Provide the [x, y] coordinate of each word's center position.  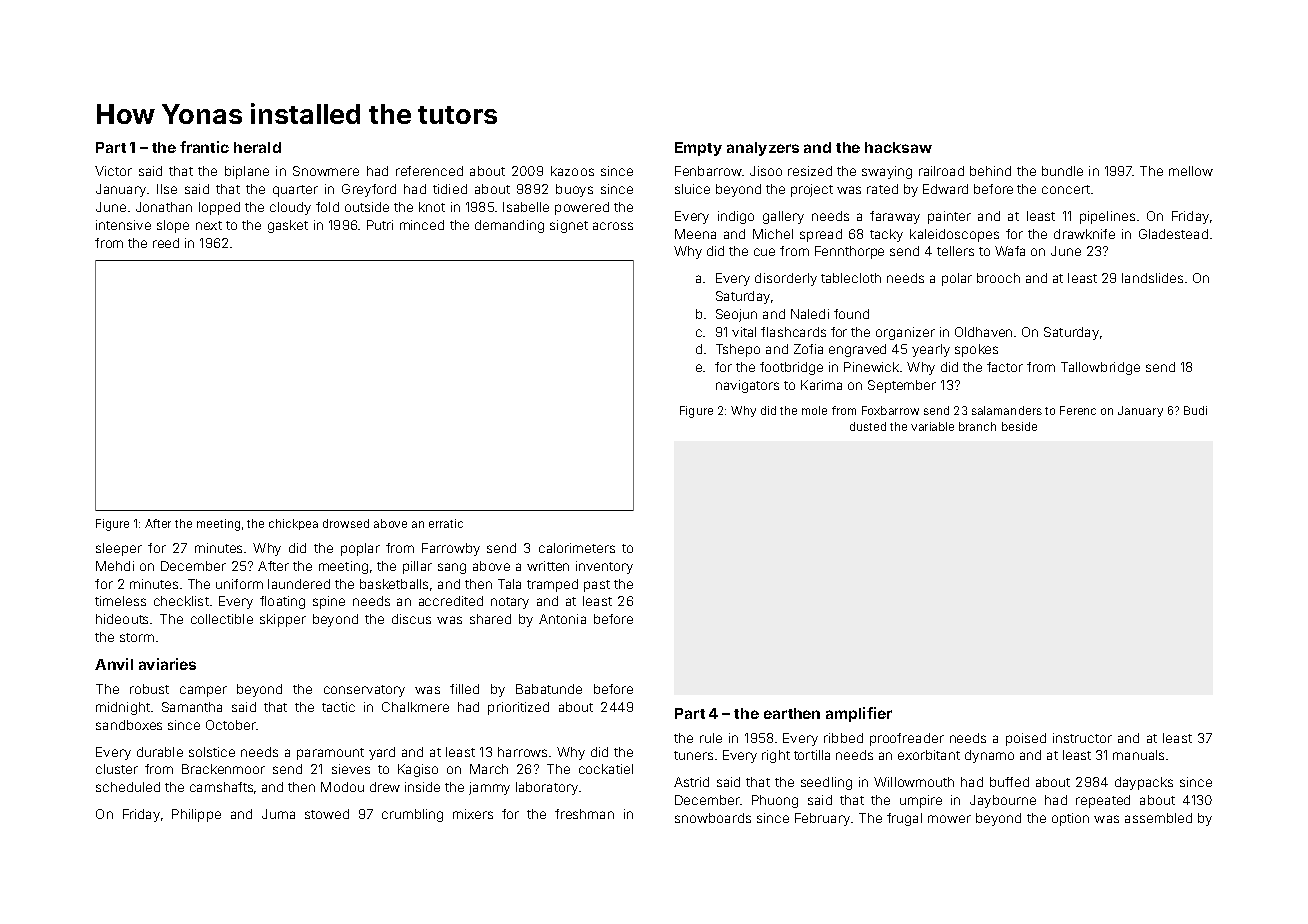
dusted [868, 426]
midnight [123, 708]
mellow [1191, 171]
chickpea [293, 524]
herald [257, 147]
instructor [1082, 738]
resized [810, 171]
